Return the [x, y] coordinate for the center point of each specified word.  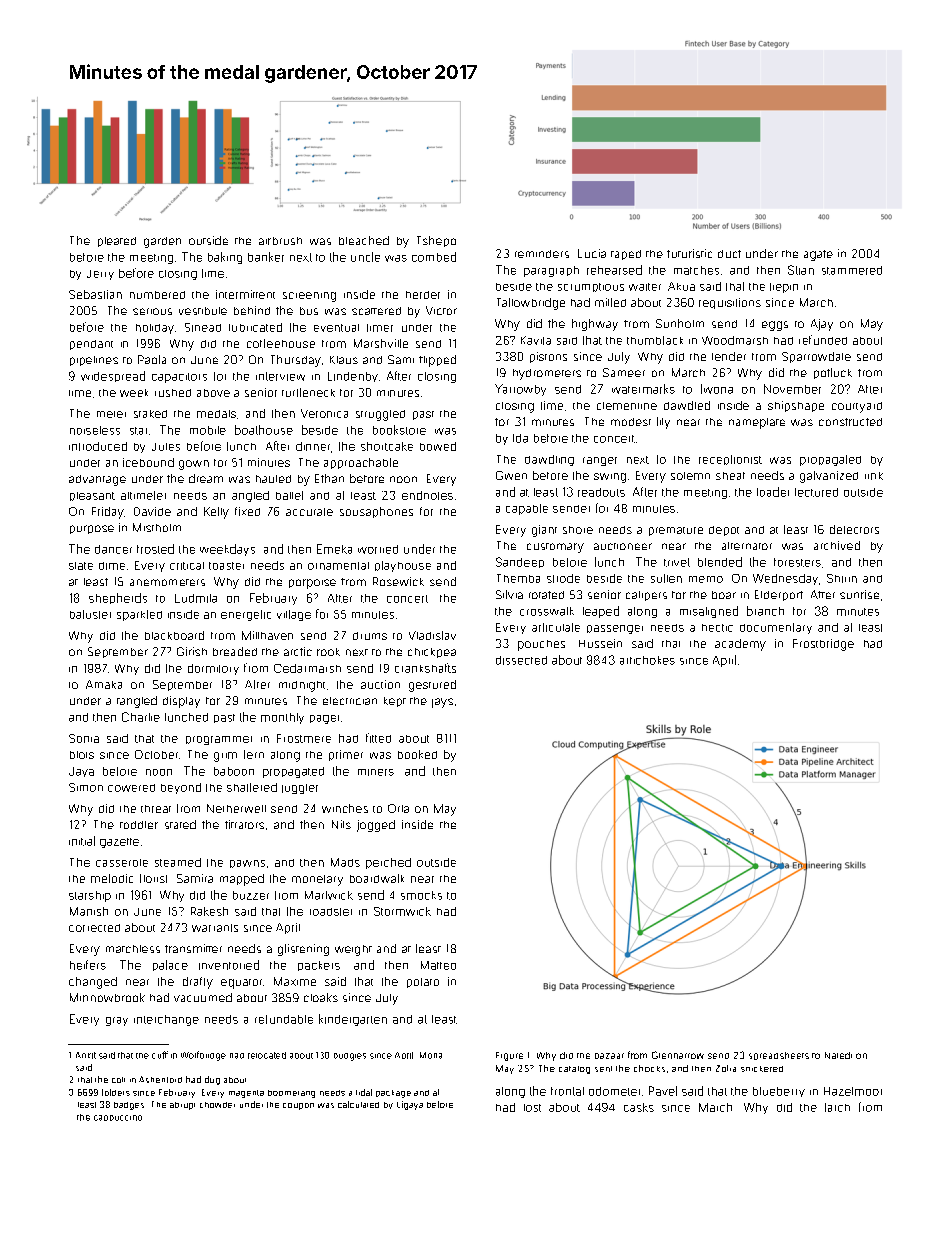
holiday [155, 329]
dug [212, 1080]
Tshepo [436, 241]
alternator [747, 546]
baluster [90, 614]
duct [729, 254]
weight [353, 950]
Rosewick [398, 581]
